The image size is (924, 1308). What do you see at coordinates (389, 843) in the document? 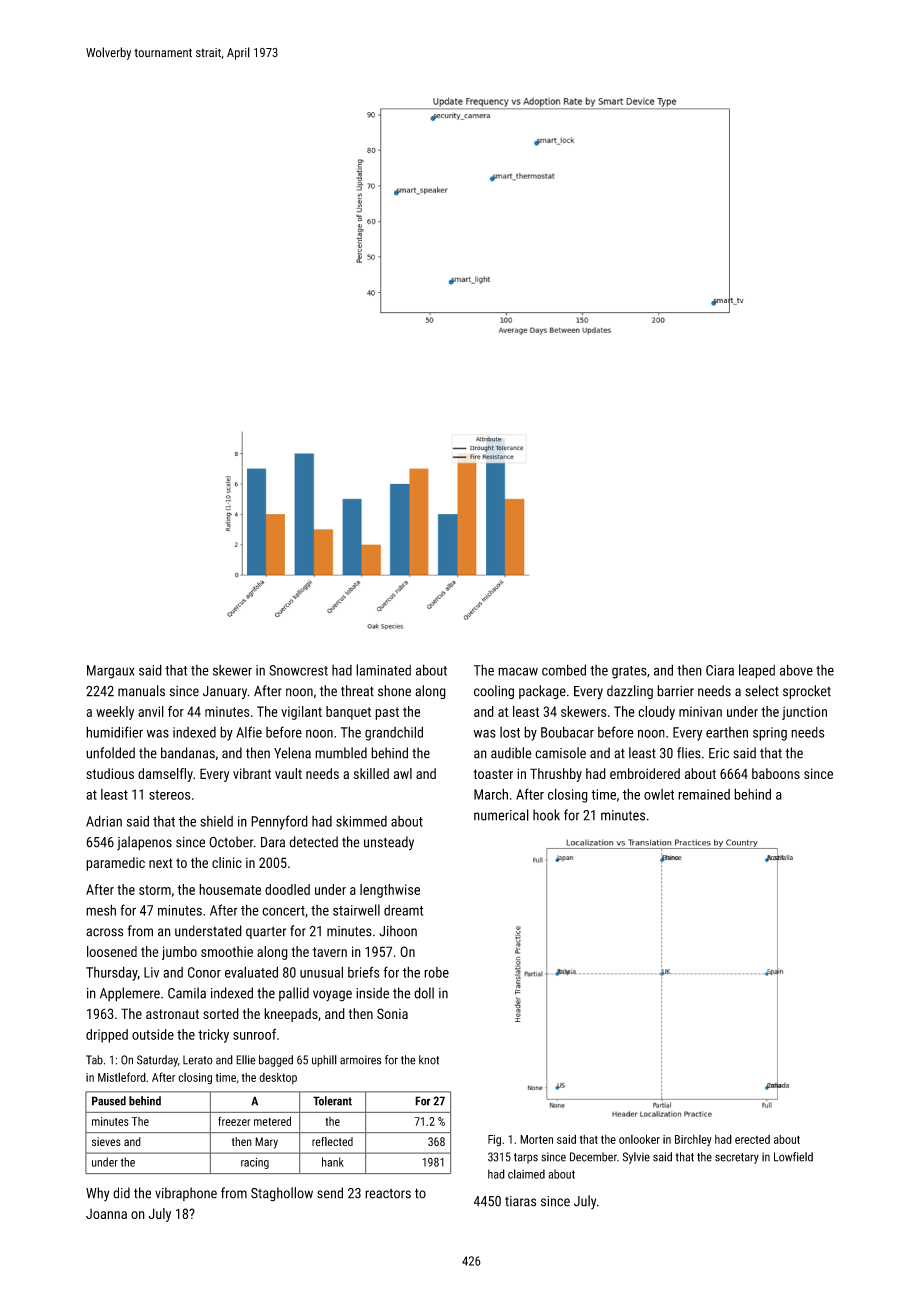
I see `unsteady` at bounding box center [389, 843].
